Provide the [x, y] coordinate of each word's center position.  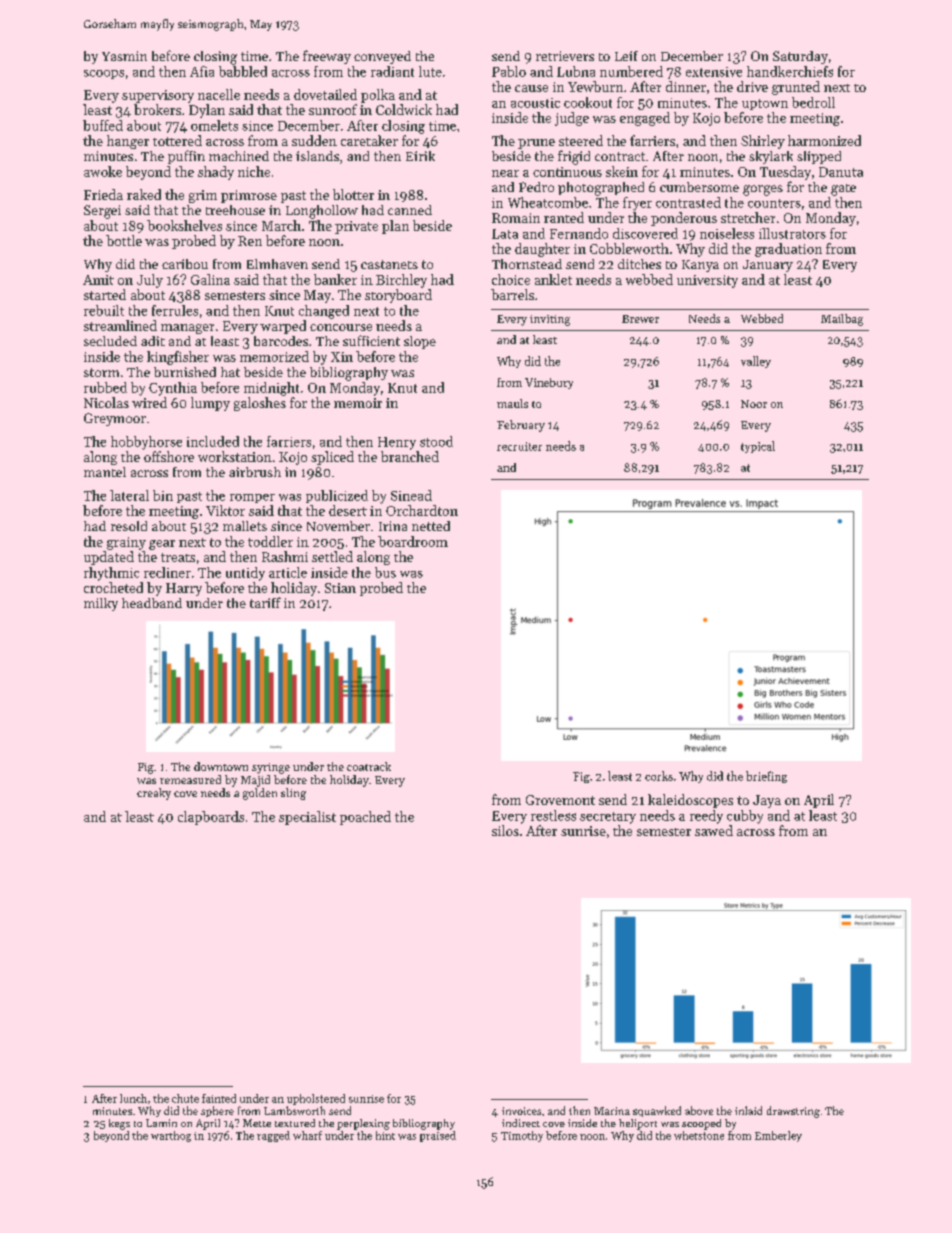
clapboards [211, 818]
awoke [103, 171]
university [707, 281]
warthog [171, 1136]
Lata [505, 234]
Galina [210, 279]
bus [385, 572]
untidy [245, 574]
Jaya [767, 801]
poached [365, 818]
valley [756, 362]
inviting [550, 320]
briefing [766, 777]
